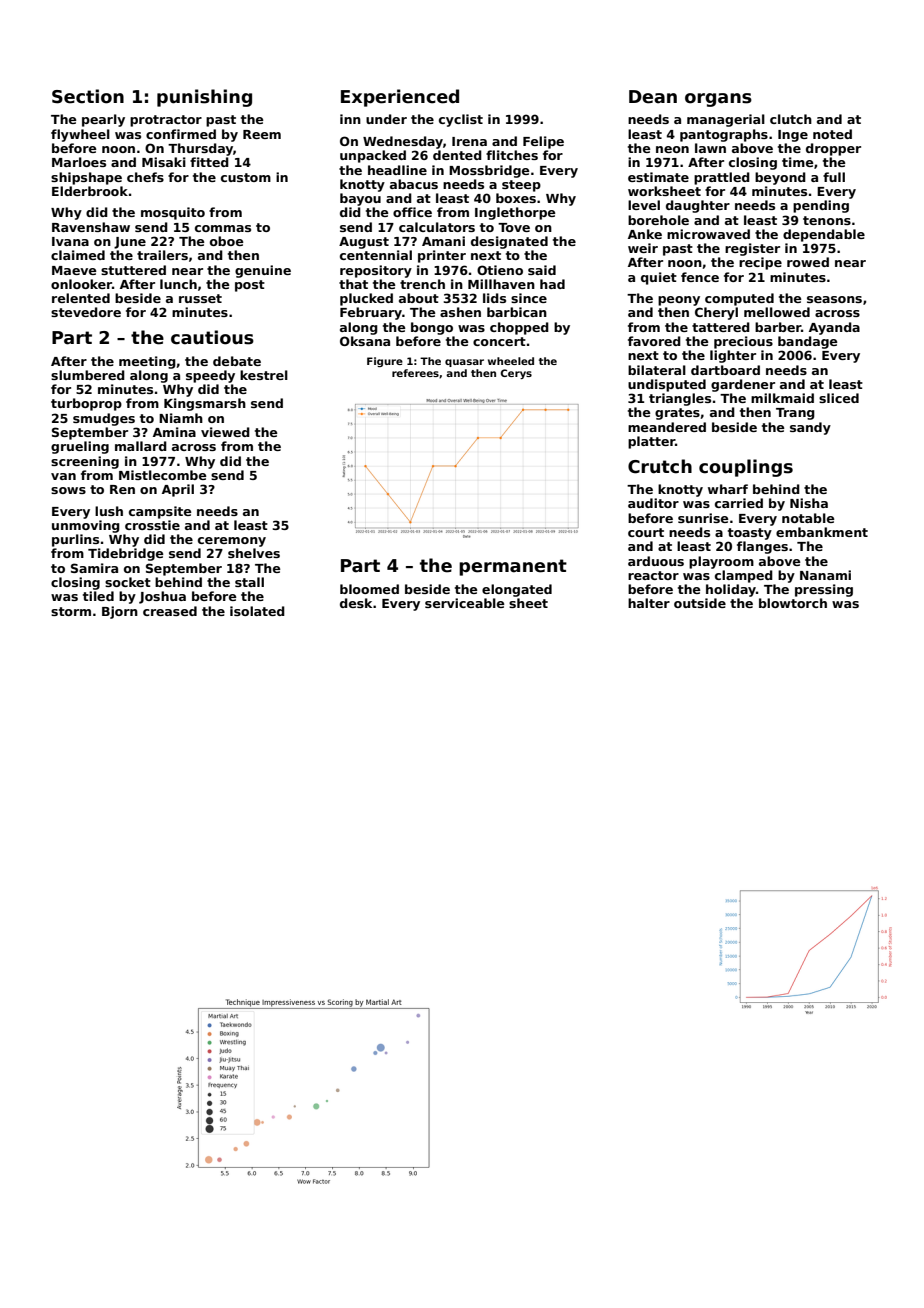 This screenshot has height=1308, width=924. What do you see at coordinates (465, 603) in the screenshot?
I see `serviceable` at bounding box center [465, 603].
